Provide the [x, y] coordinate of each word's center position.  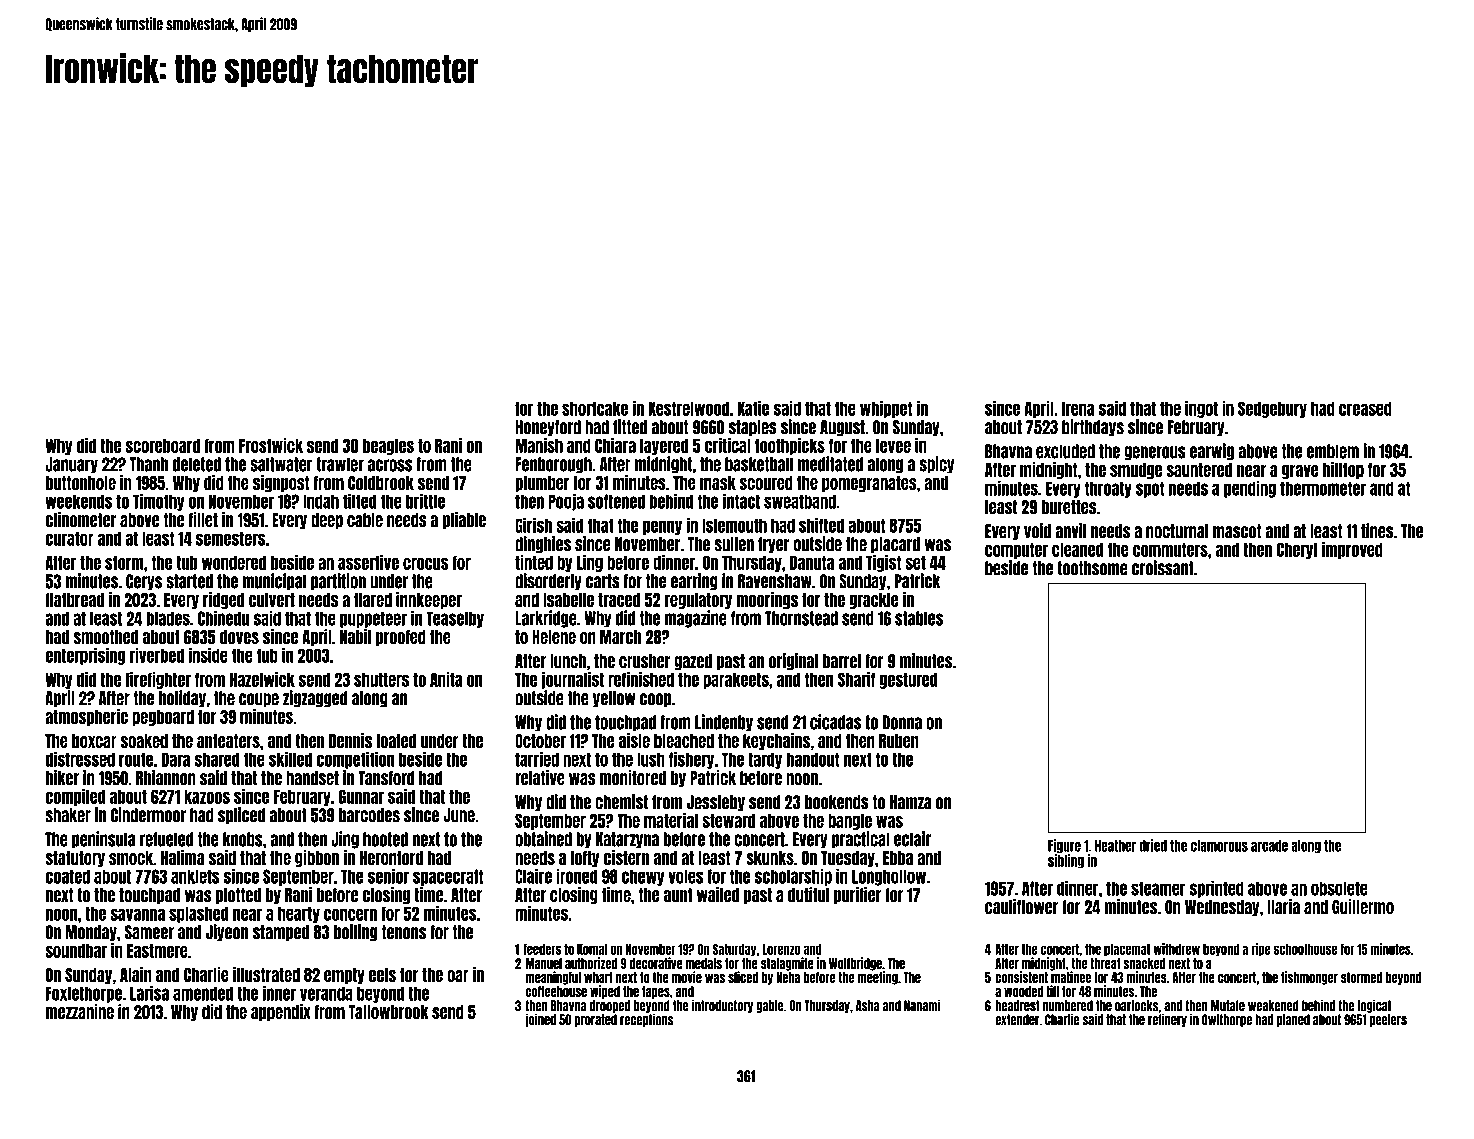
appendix [281, 1012]
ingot [1201, 409]
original [793, 661]
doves [239, 637]
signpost [281, 483]
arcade [1269, 846]
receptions [647, 1020]
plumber [542, 484]
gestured [909, 681]
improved [1352, 550]
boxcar [94, 741]
